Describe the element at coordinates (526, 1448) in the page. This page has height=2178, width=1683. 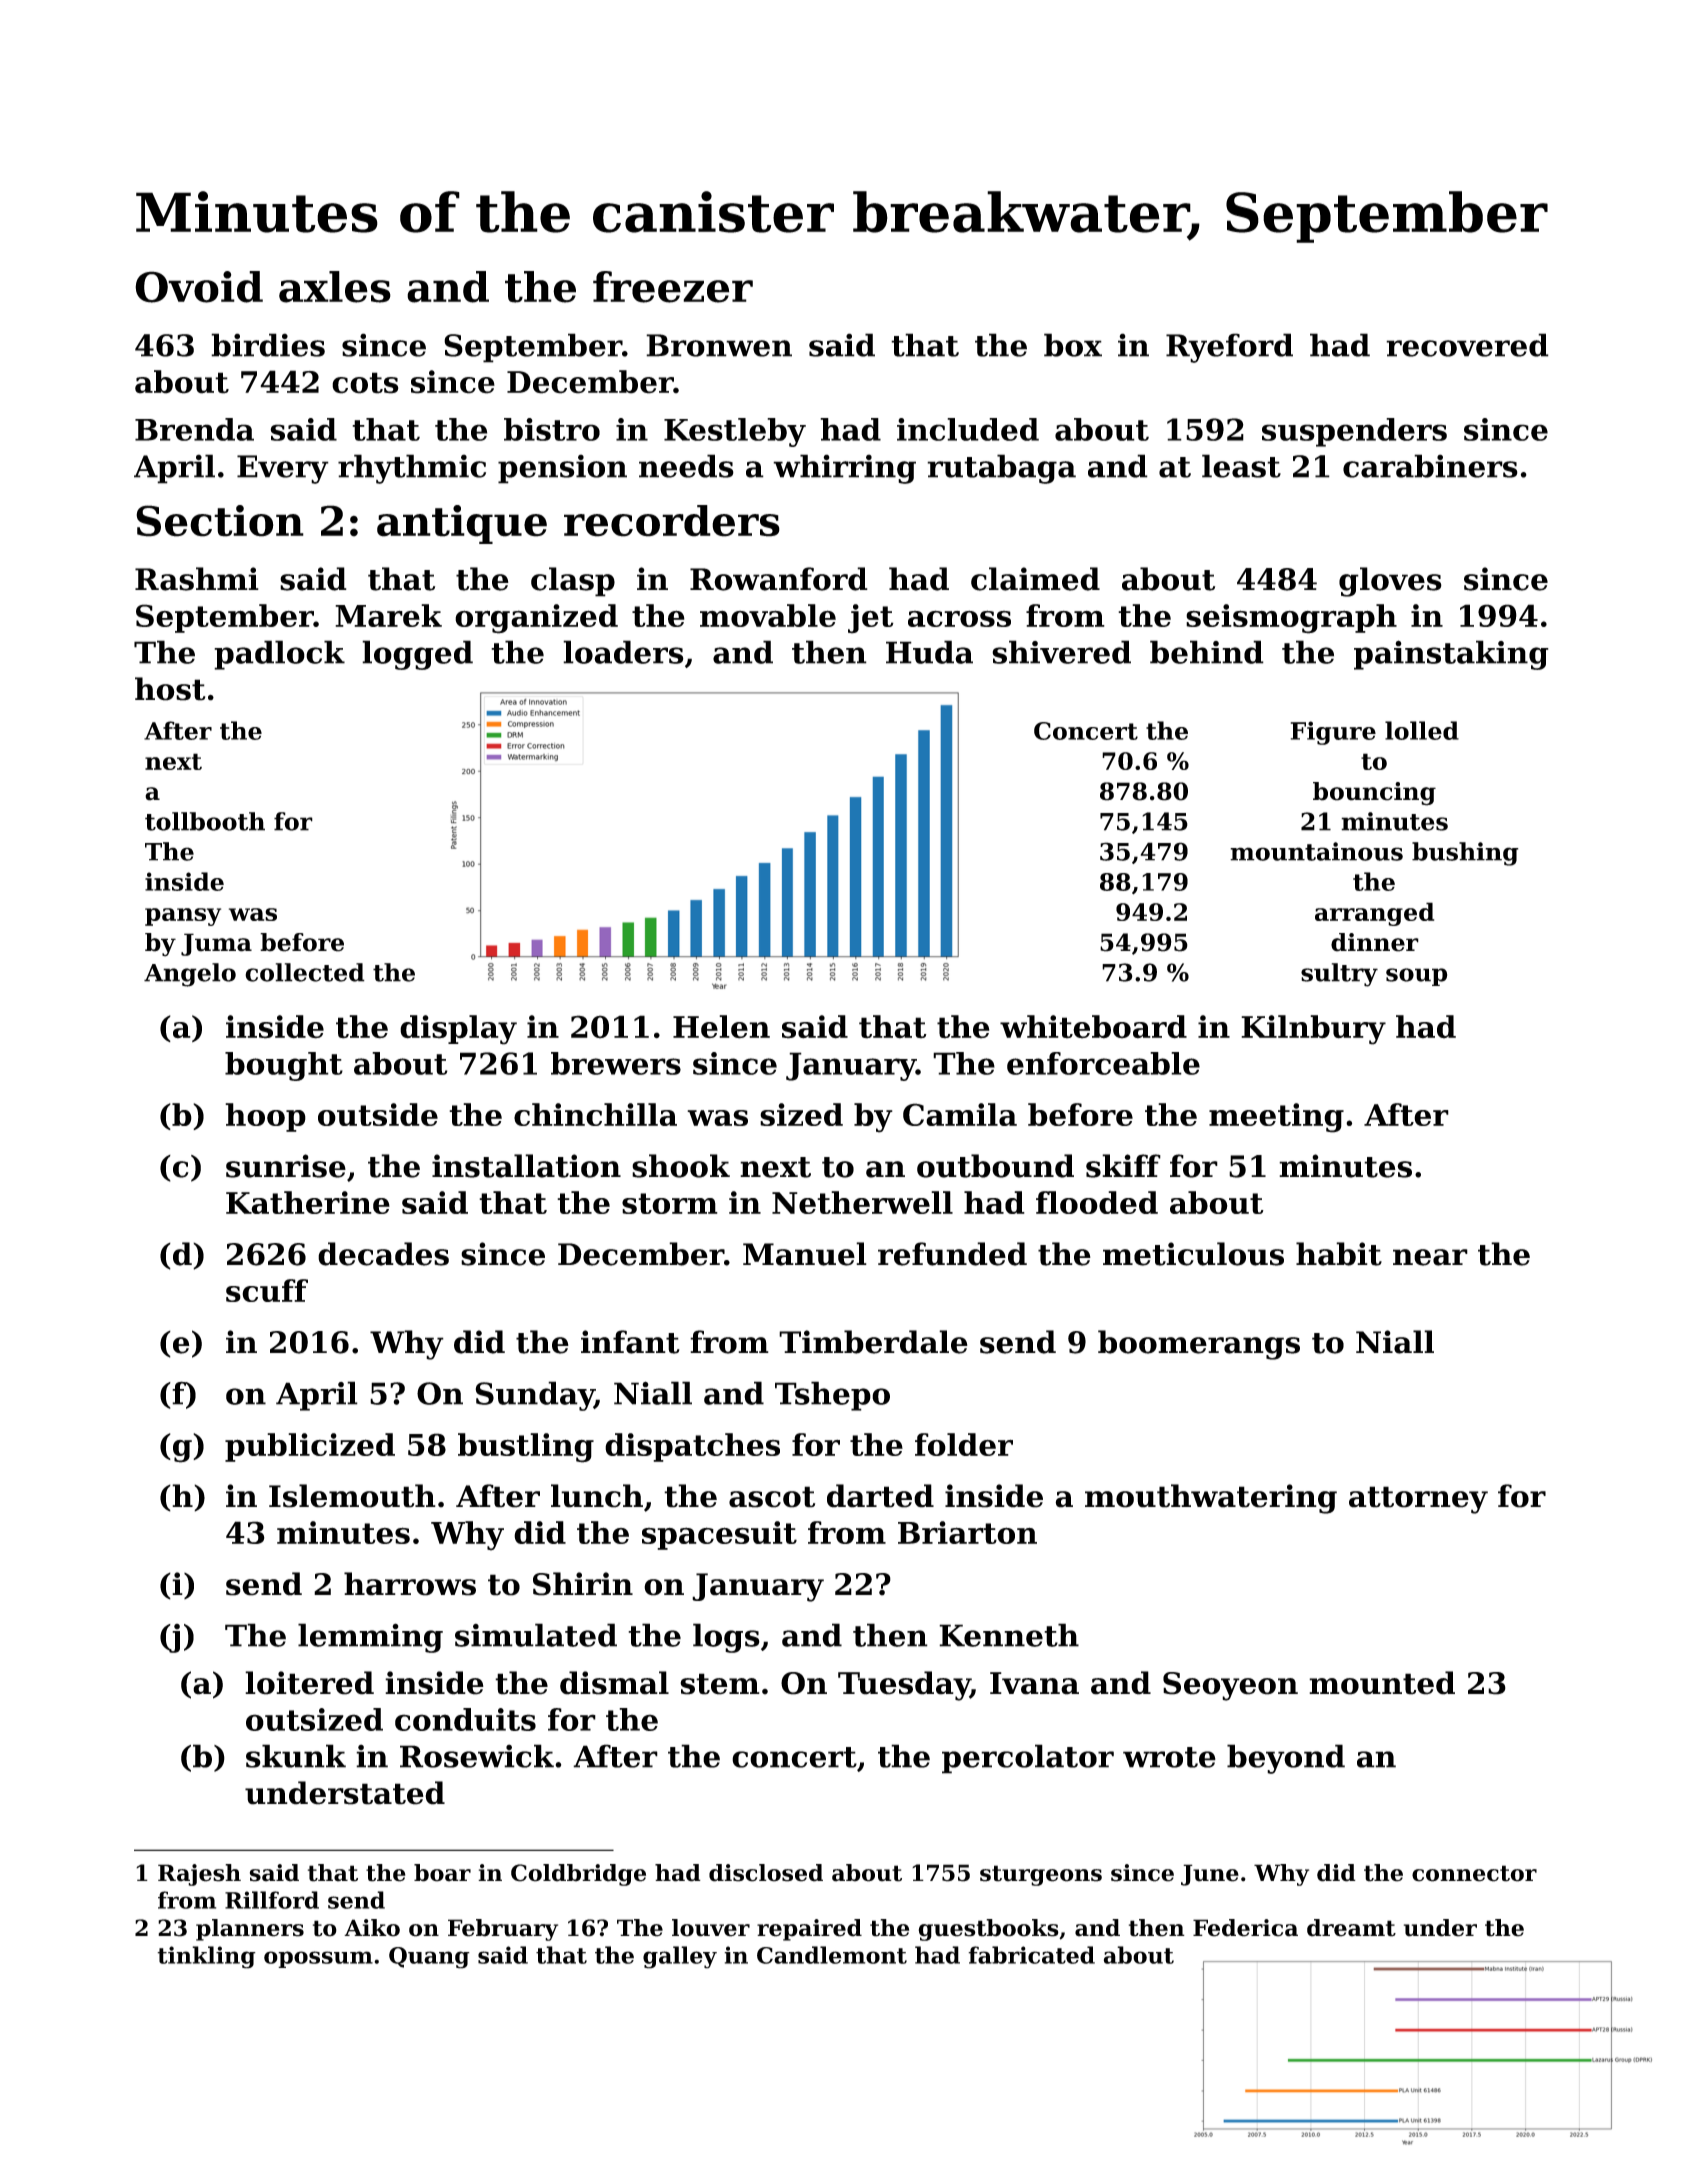
I see `bustling` at that location.
